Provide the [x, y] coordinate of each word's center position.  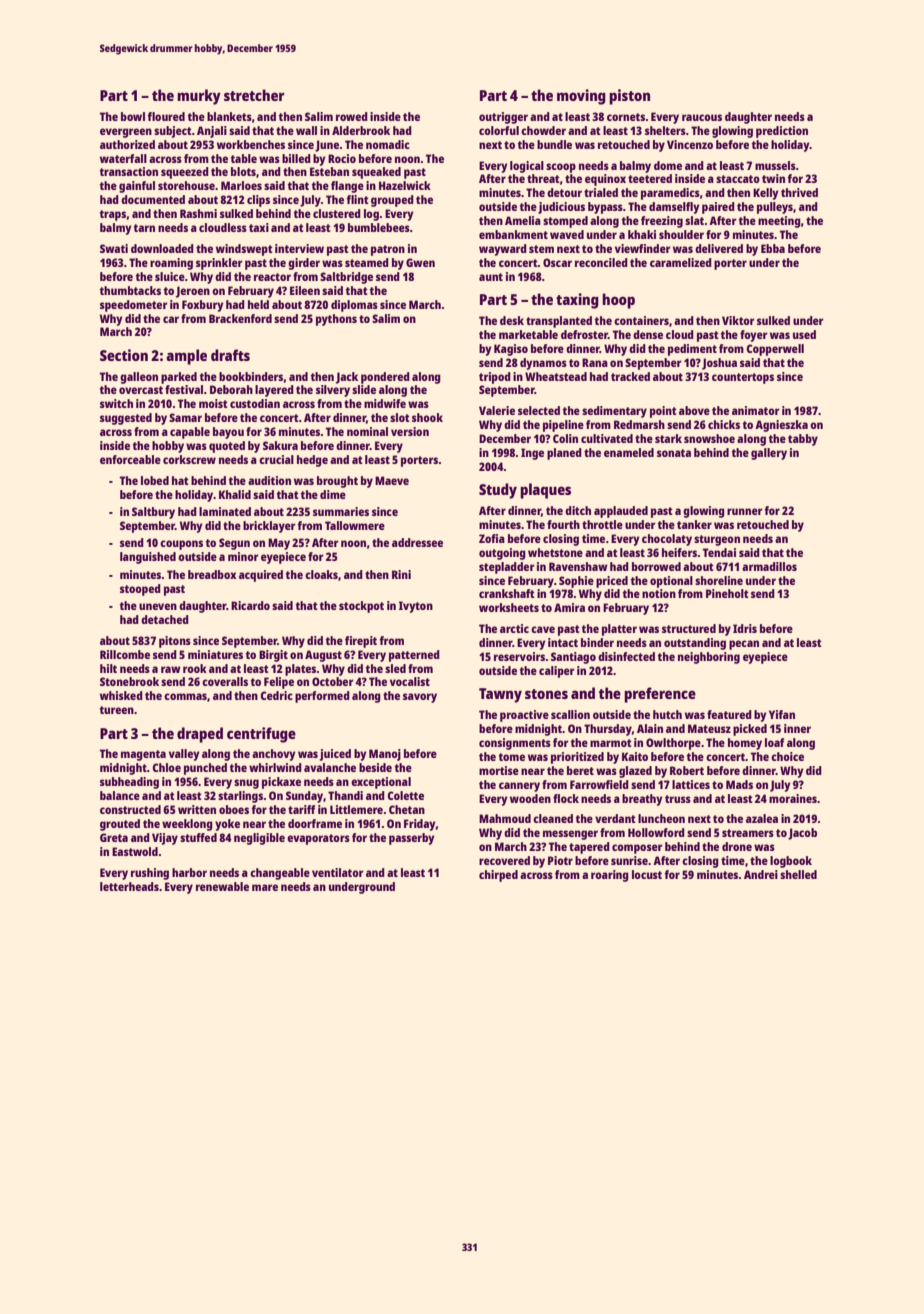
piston [629, 97]
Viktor [738, 320]
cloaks [321, 574]
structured [689, 628]
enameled [629, 452]
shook [427, 417]
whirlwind [275, 767]
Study [498, 491]
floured [166, 116]
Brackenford [240, 318]
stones [546, 694]
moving [581, 97]
